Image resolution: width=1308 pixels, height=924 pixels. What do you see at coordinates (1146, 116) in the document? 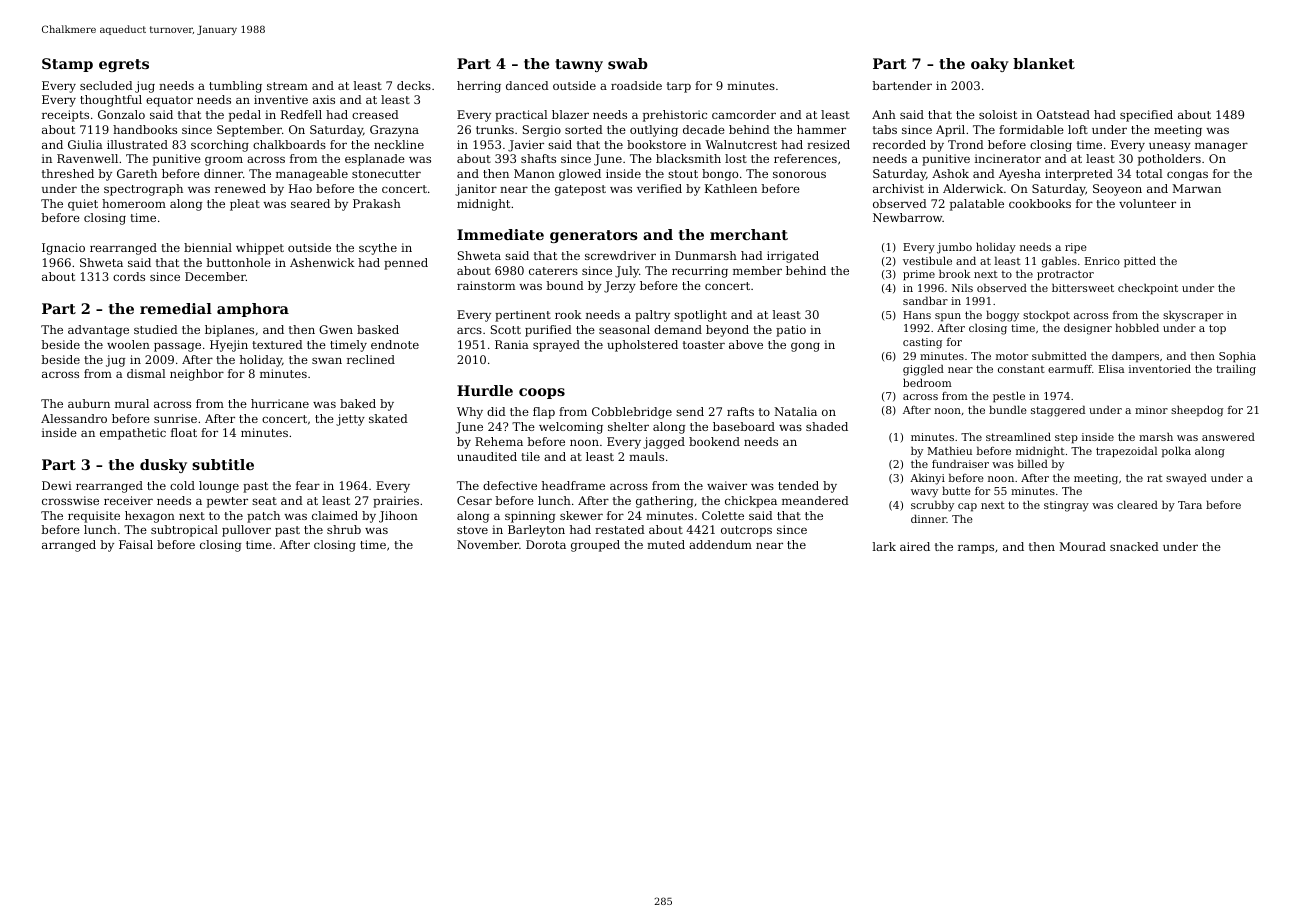
I see `specified` at bounding box center [1146, 116].
